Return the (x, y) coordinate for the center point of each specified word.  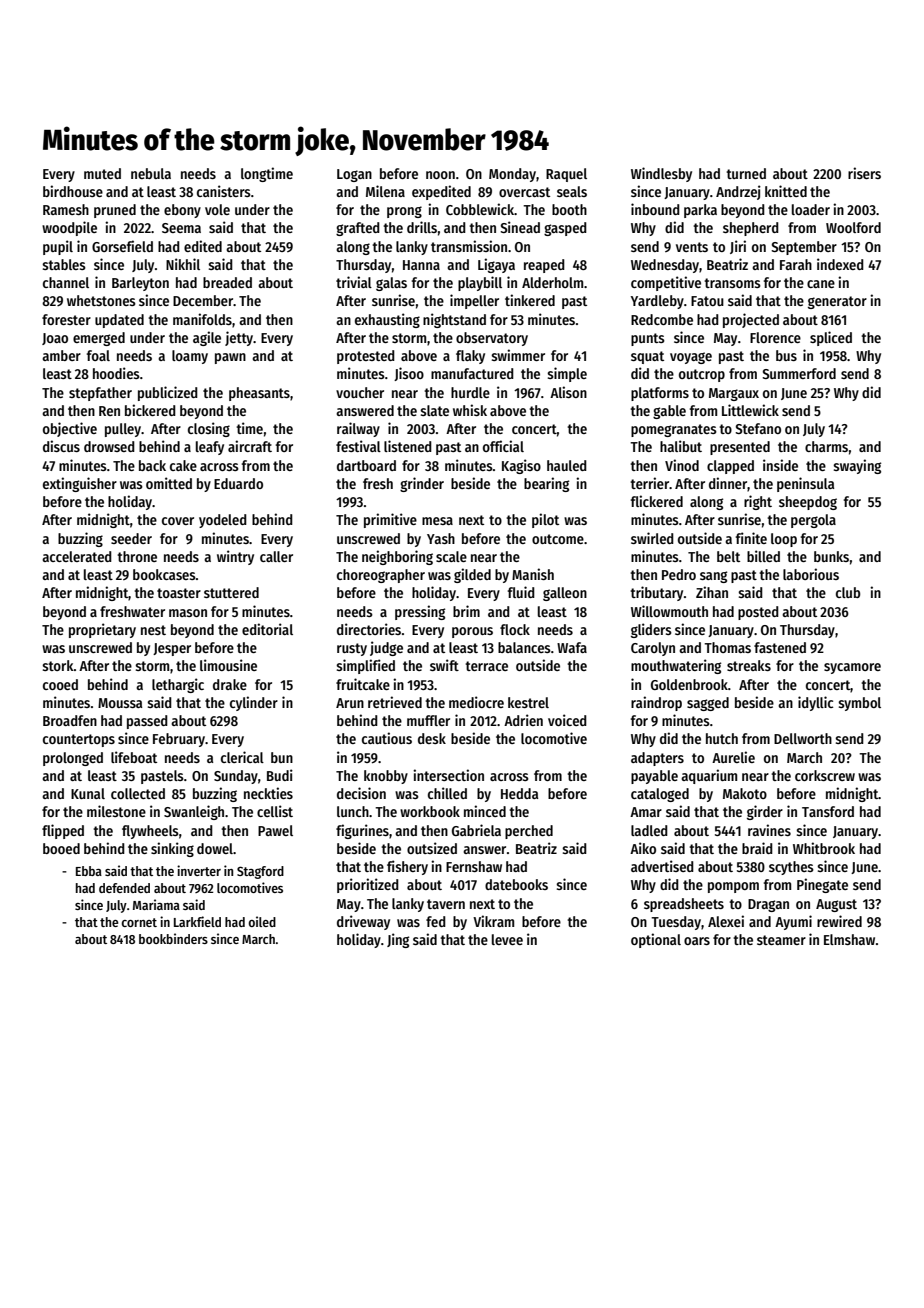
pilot (545, 520)
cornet (139, 922)
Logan (354, 175)
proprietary (102, 630)
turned (746, 173)
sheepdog (808, 503)
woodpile (69, 228)
